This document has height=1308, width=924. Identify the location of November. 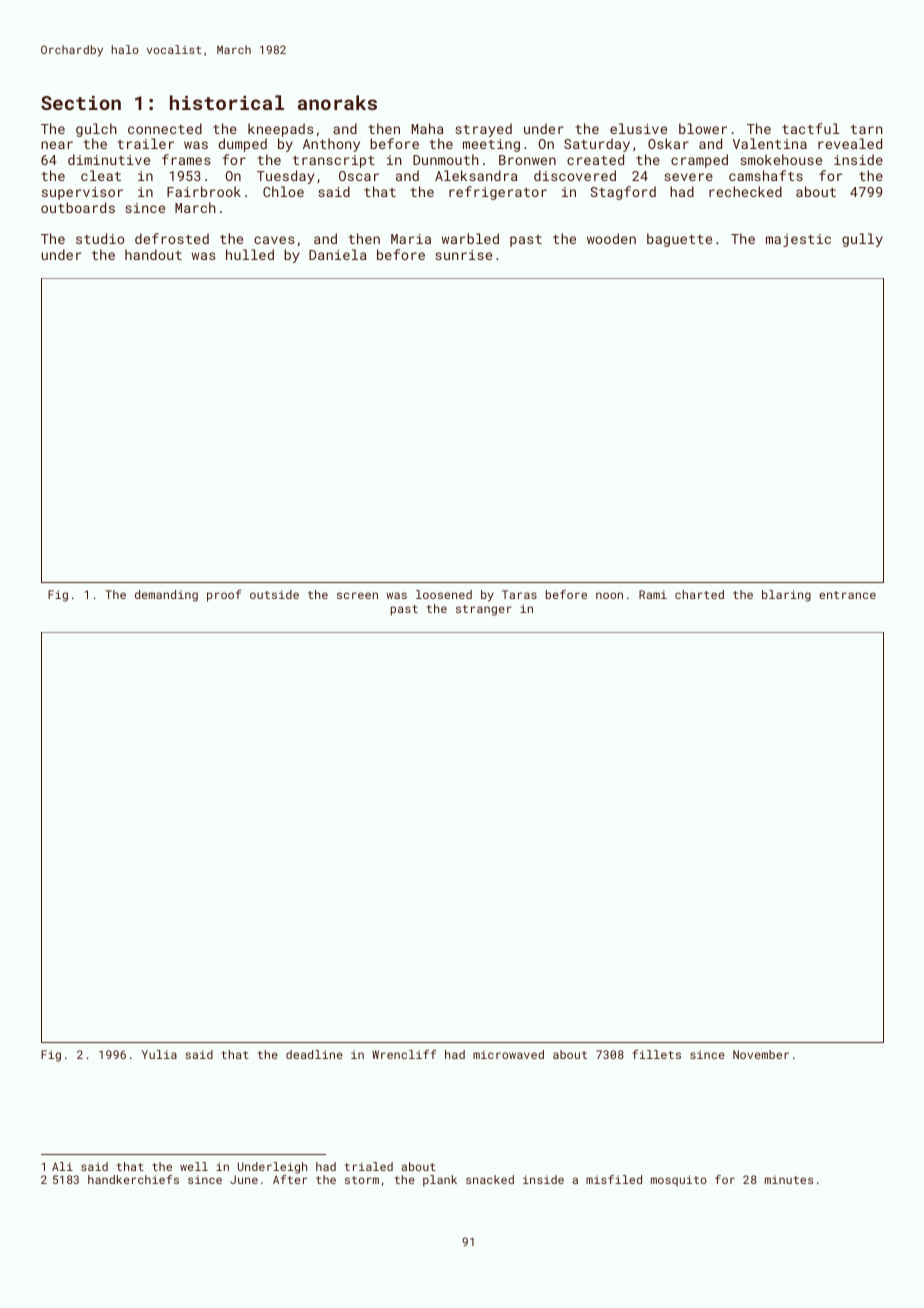
(761, 1054).
